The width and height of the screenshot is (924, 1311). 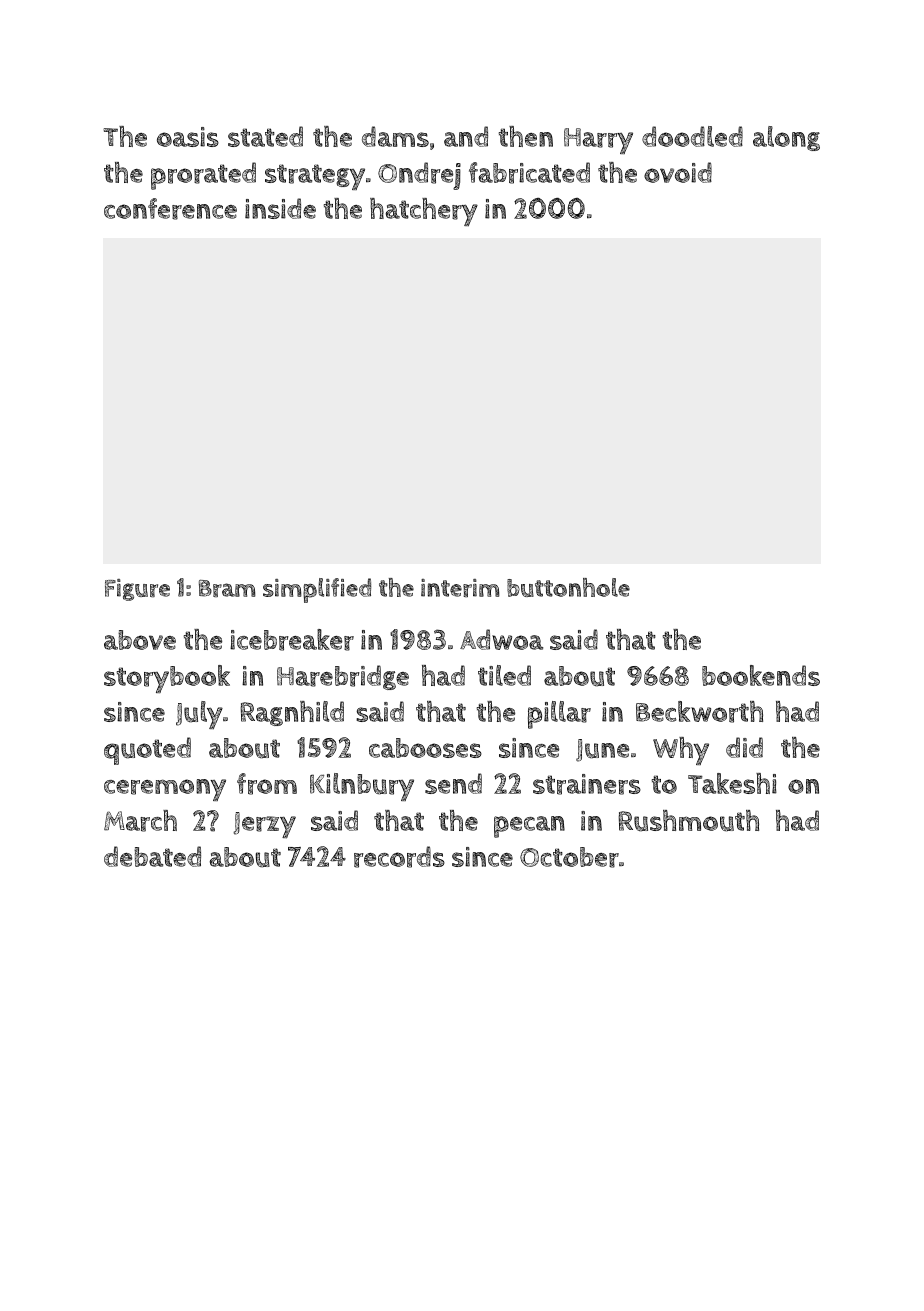 What do you see at coordinates (568, 587) in the screenshot?
I see `buttonhole` at bounding box center [568, 587].
